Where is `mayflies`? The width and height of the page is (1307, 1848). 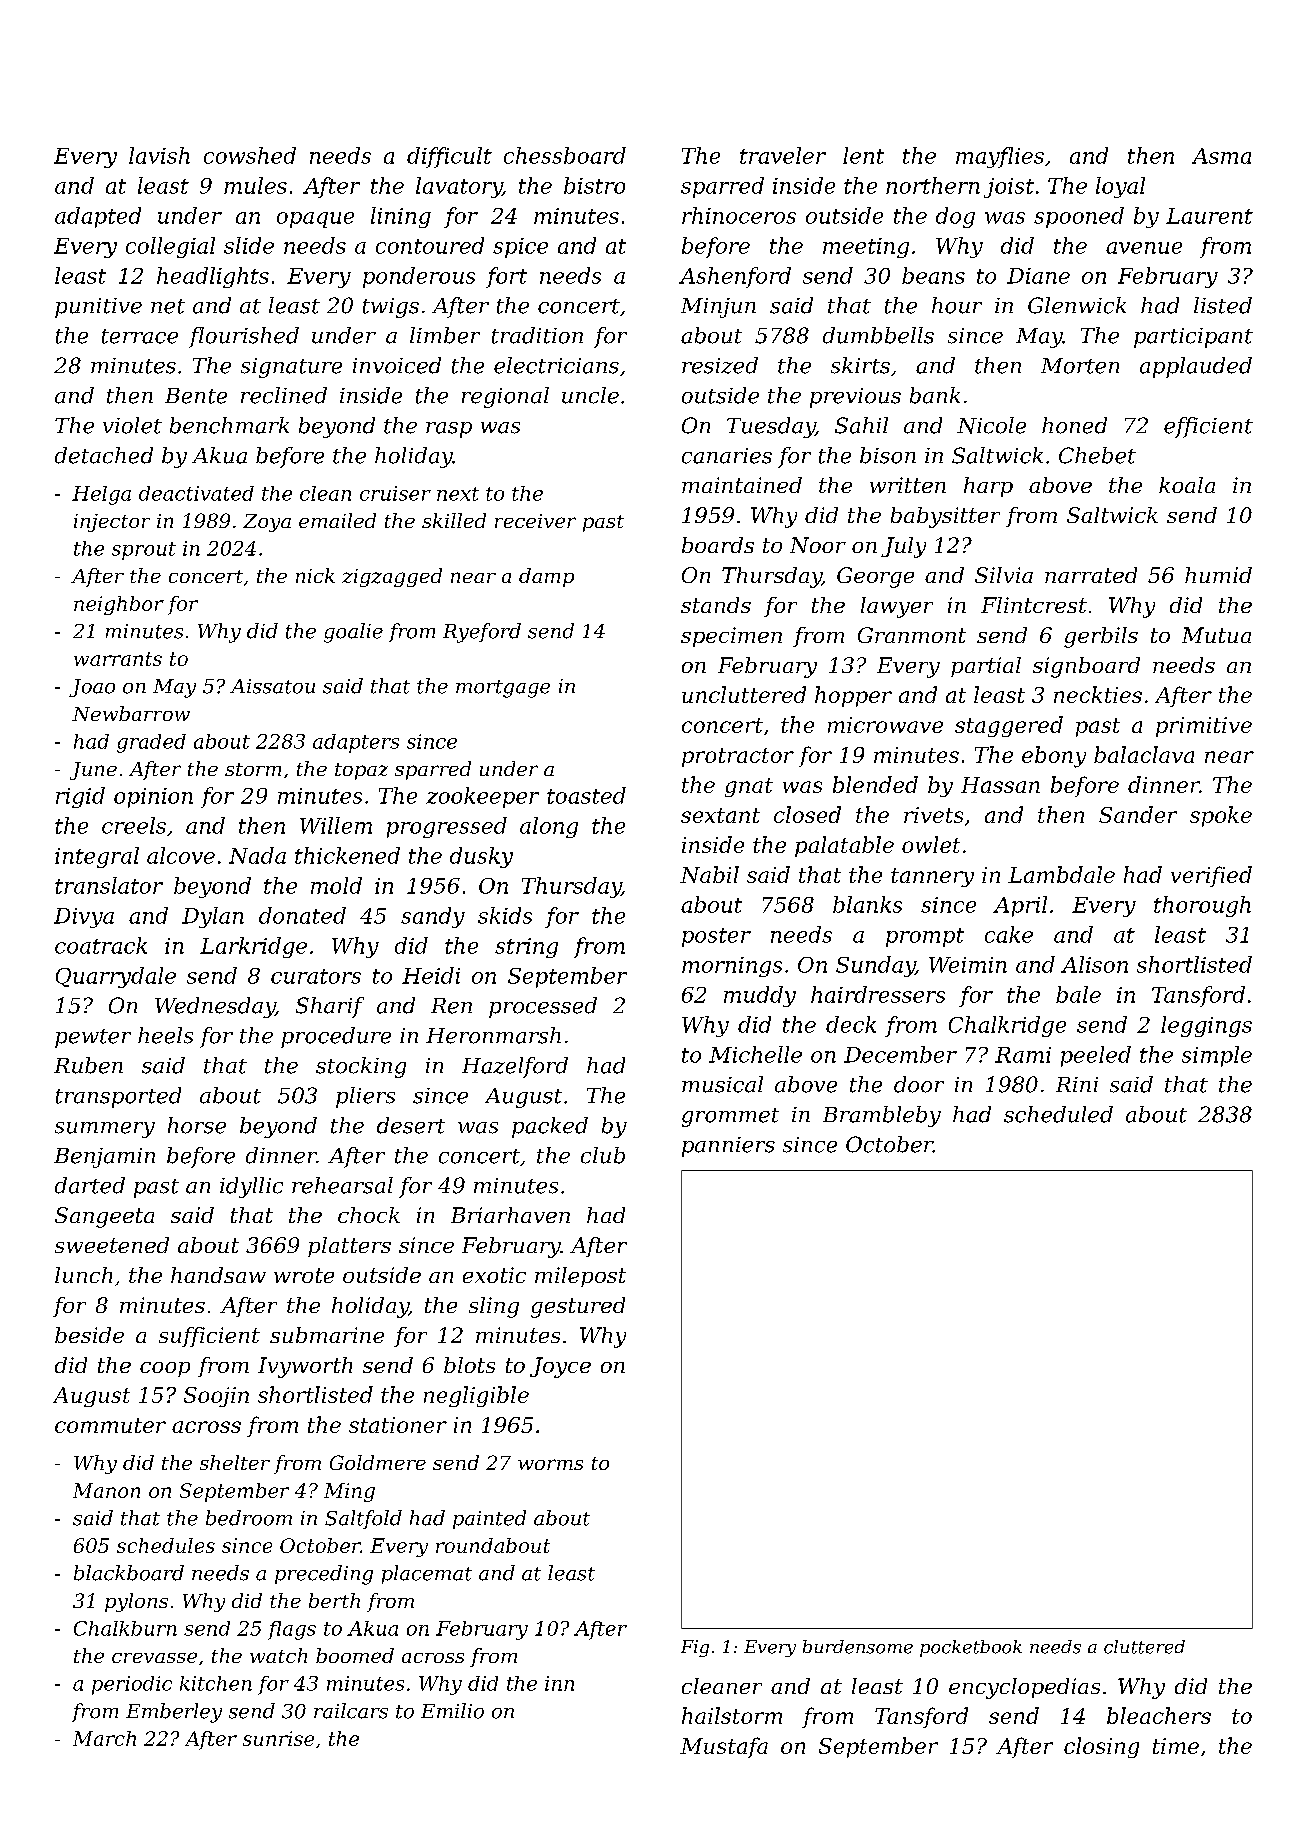
mayflies is located at coordinates (1000, 157).
